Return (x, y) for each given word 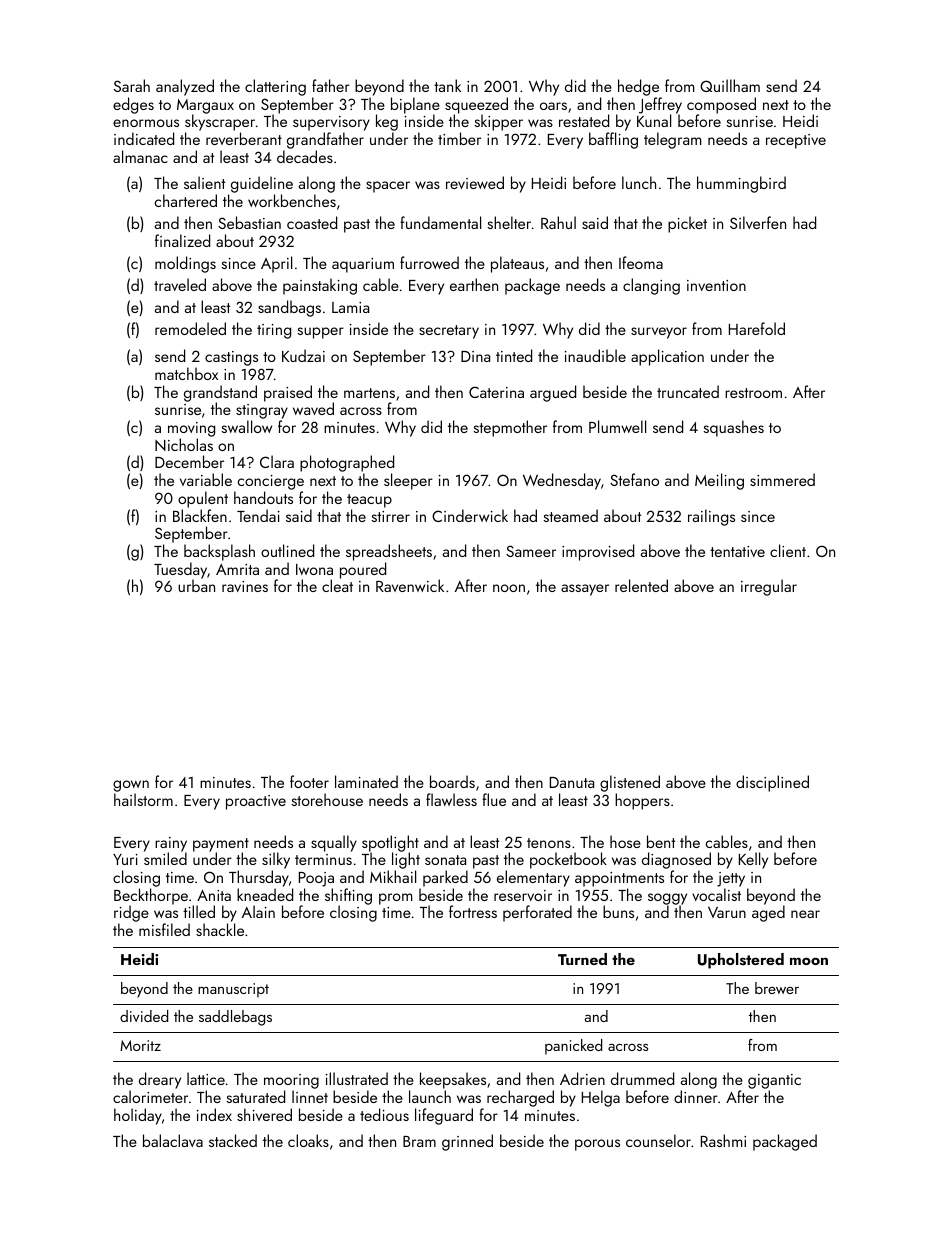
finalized (182, 240)
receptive (796, 141)
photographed (347, 463)
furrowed (429, 262)
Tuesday (180, 571)
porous (597, 1145)
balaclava (173, 1140)
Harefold (757, 328)
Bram (419, 1141)
